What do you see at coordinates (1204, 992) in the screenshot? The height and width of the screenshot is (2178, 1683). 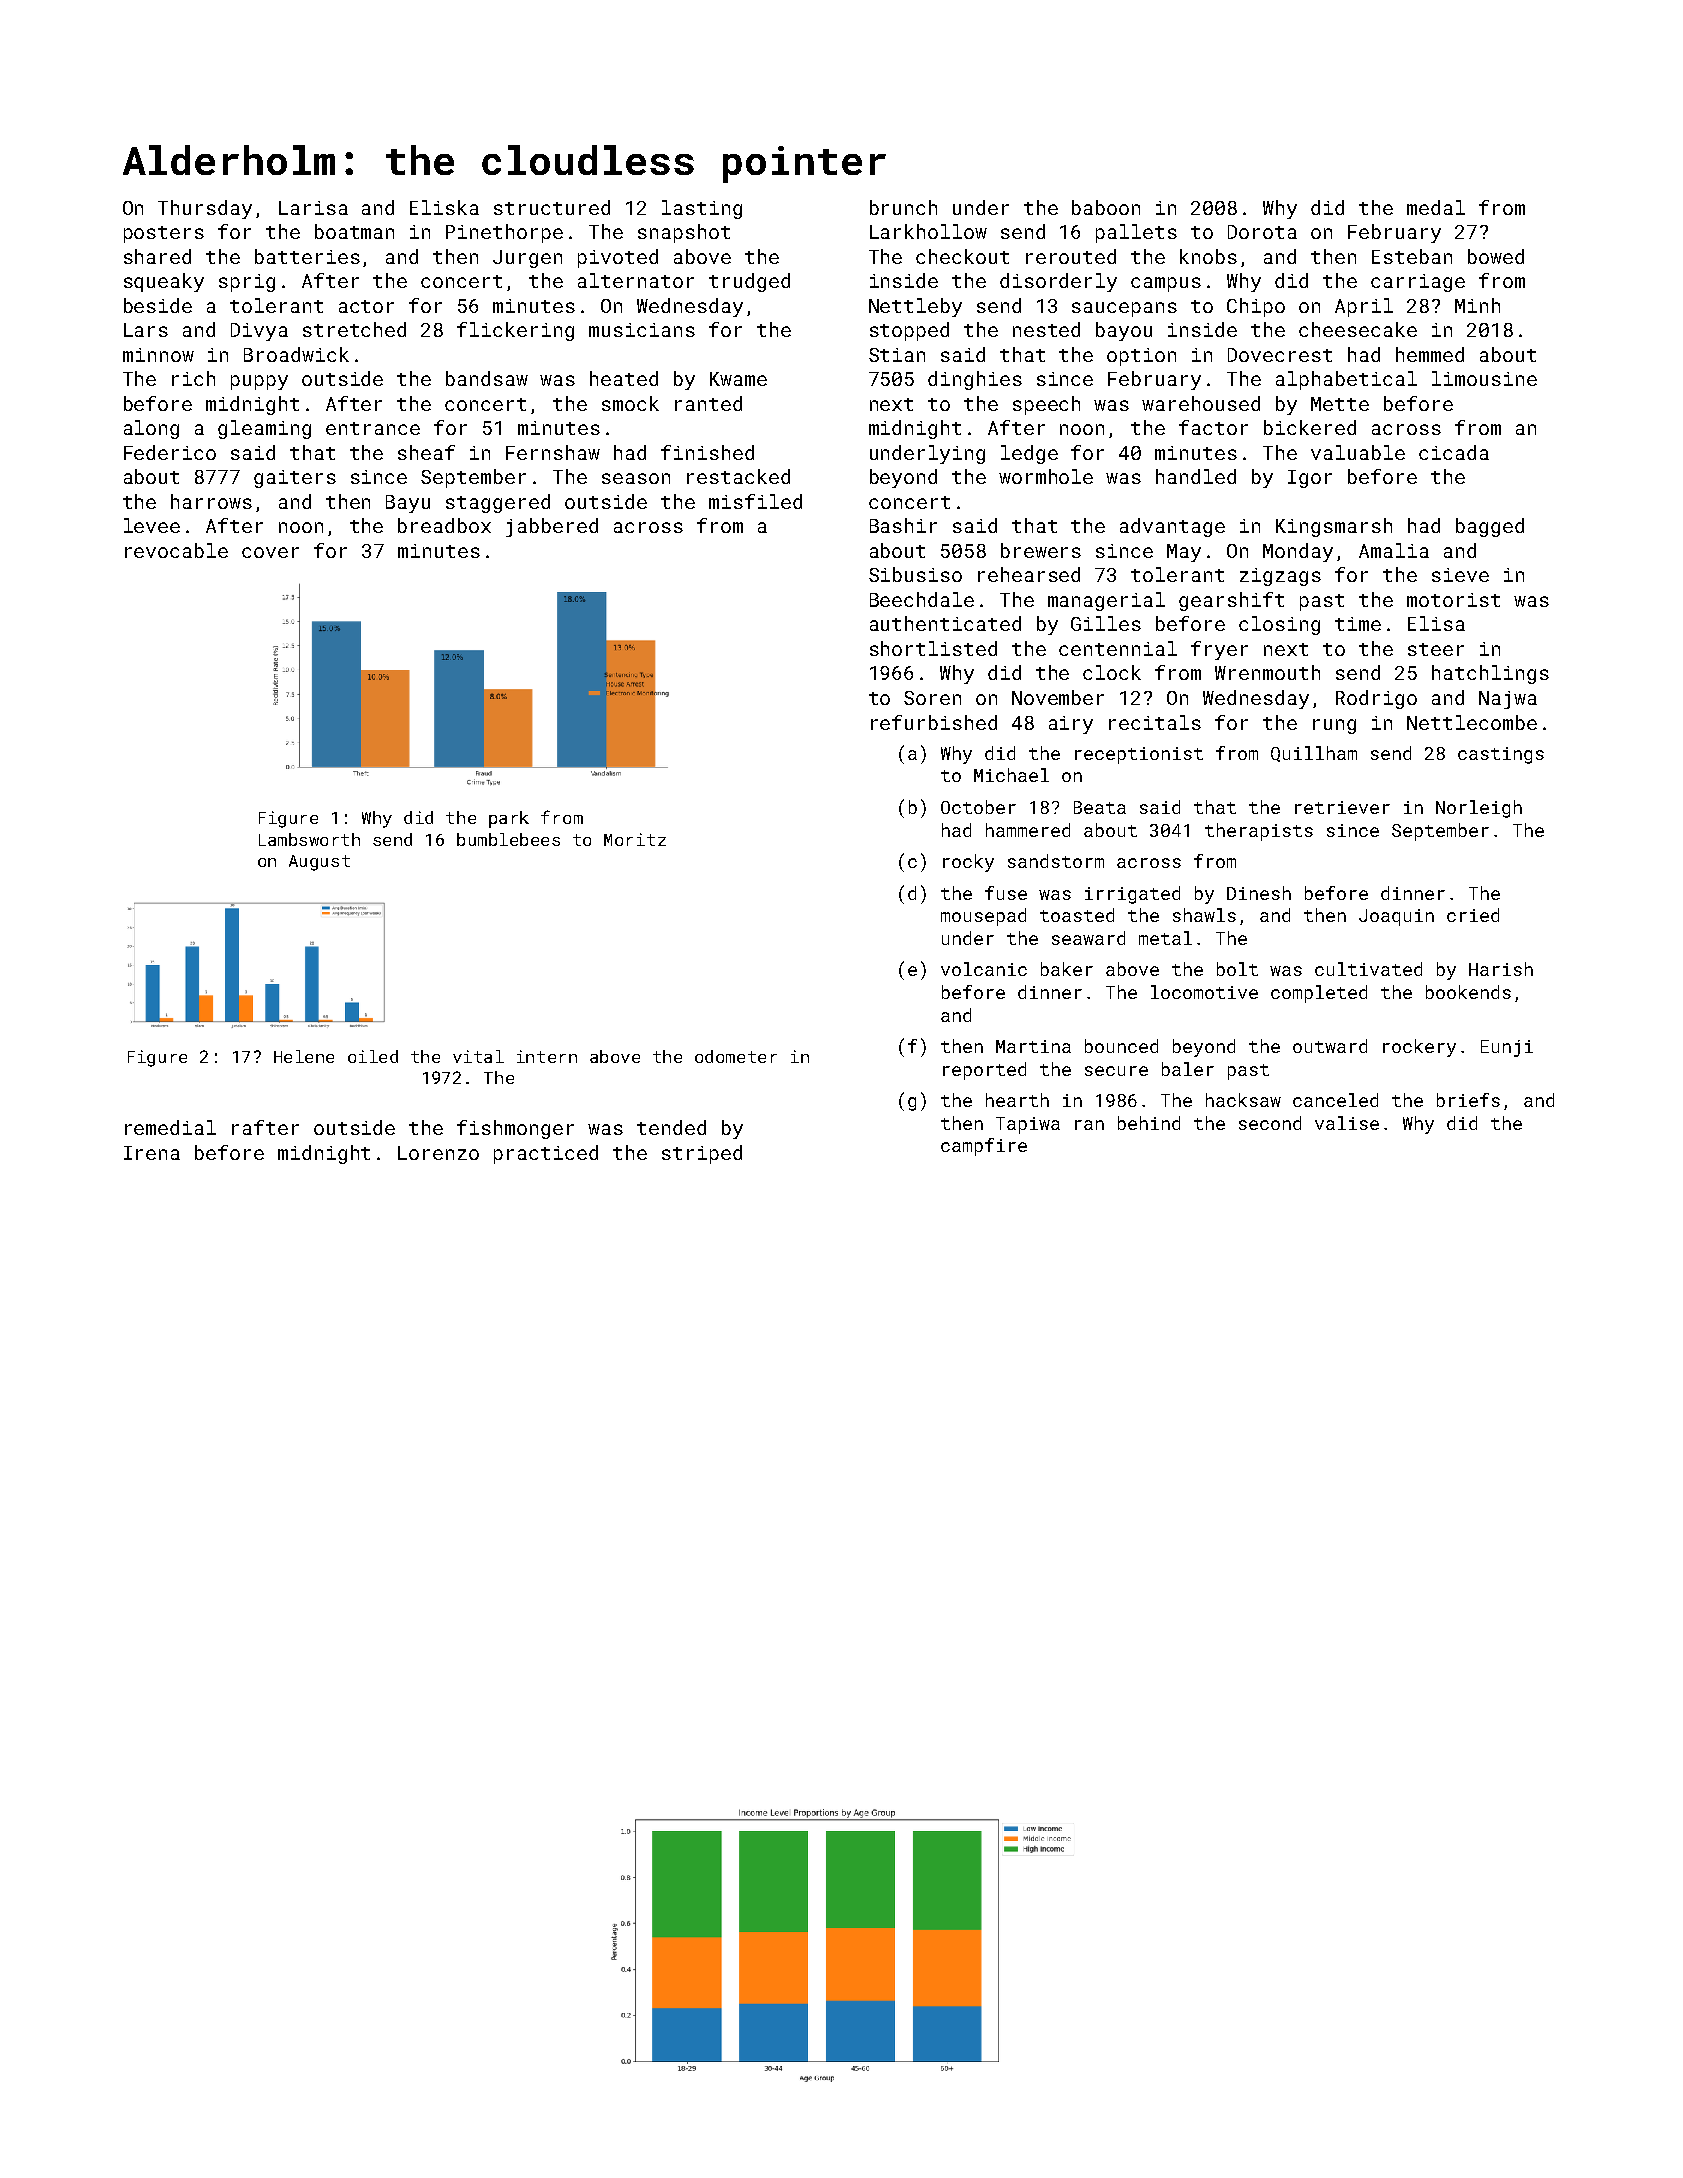 I see `locomotive` at bounding box center [1204, 992].
